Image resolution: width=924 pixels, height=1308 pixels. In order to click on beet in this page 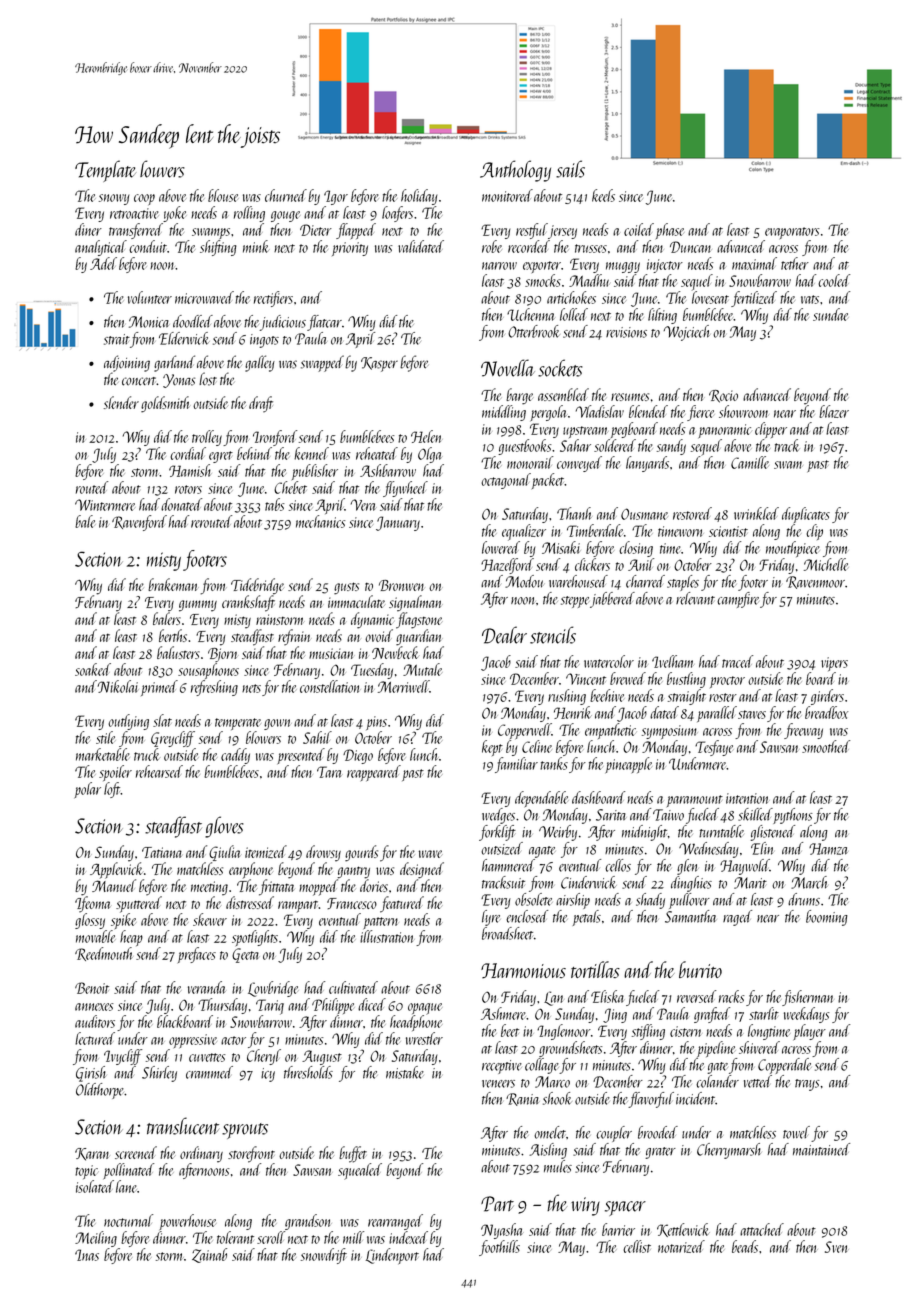, I will do `click(510, 1030)`.
